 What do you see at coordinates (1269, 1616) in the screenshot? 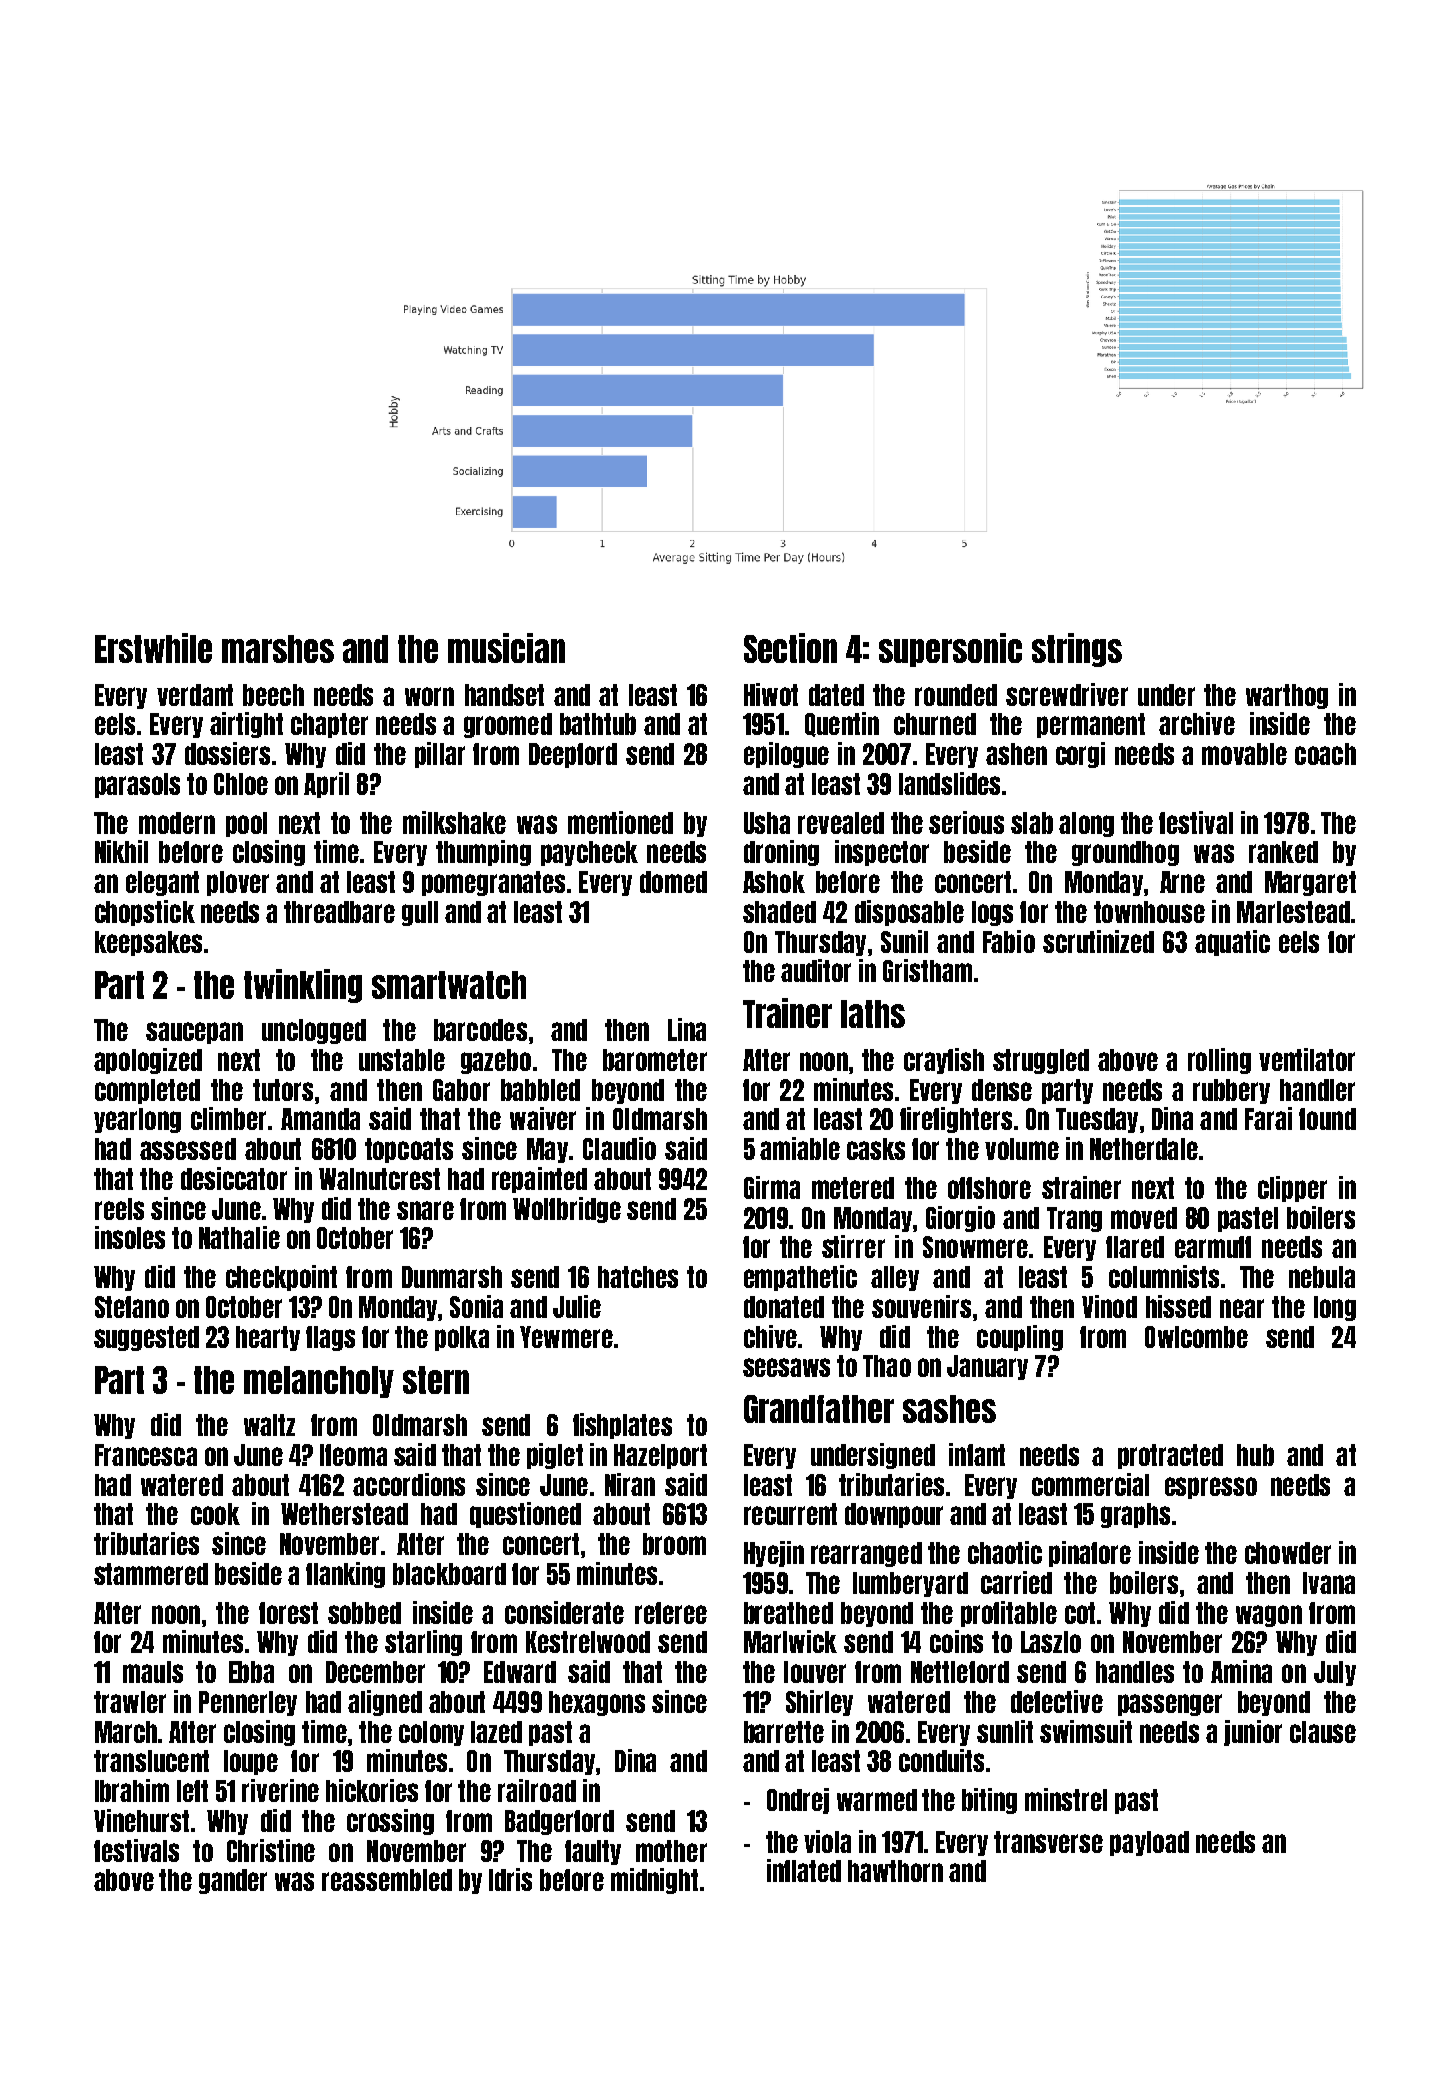
I see `wagon` at bounding box center [1269, 1616].
